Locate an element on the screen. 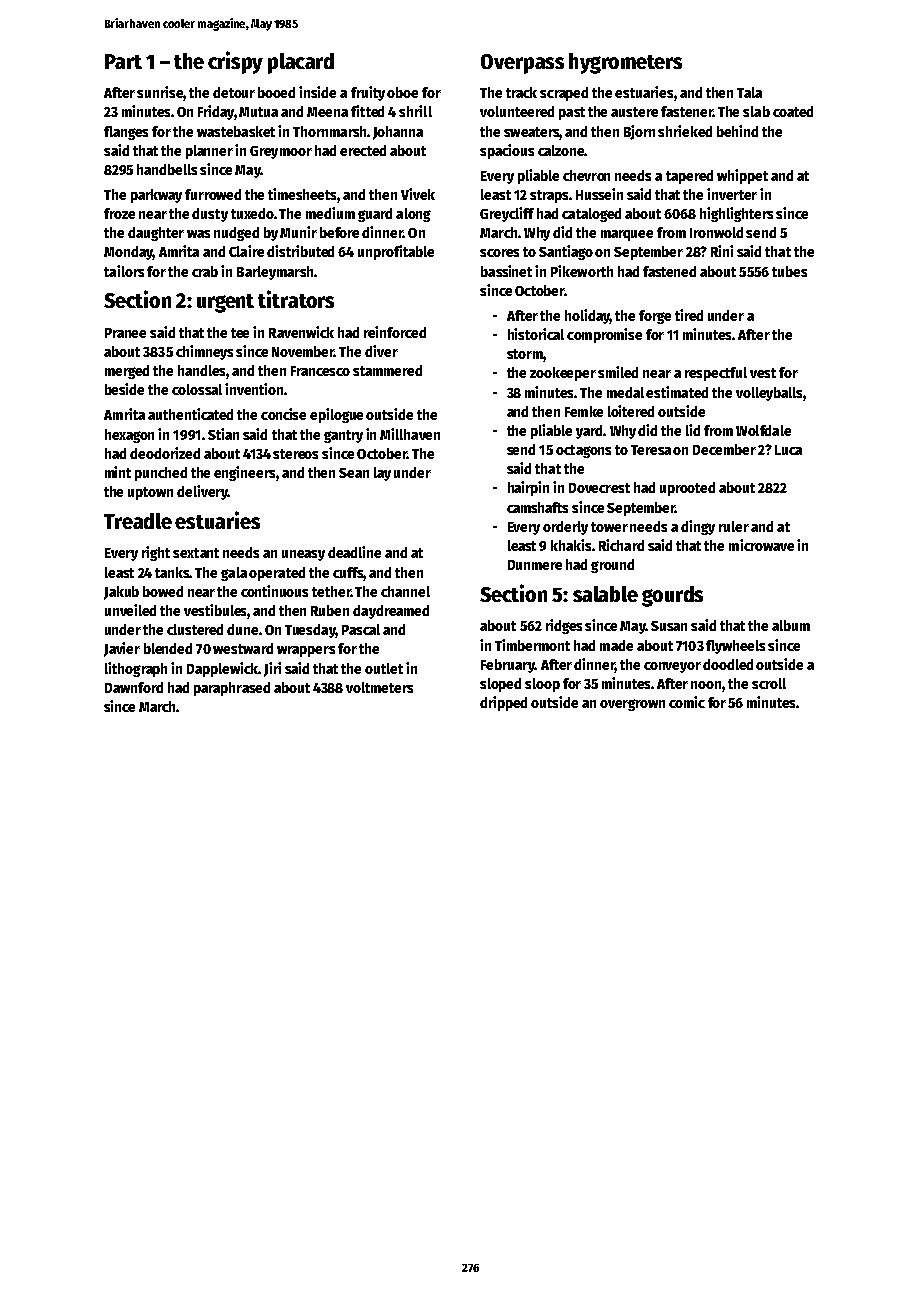 The width and height of the screenshot is (924, 1308). tailors is located at coordinates (124, 271).
